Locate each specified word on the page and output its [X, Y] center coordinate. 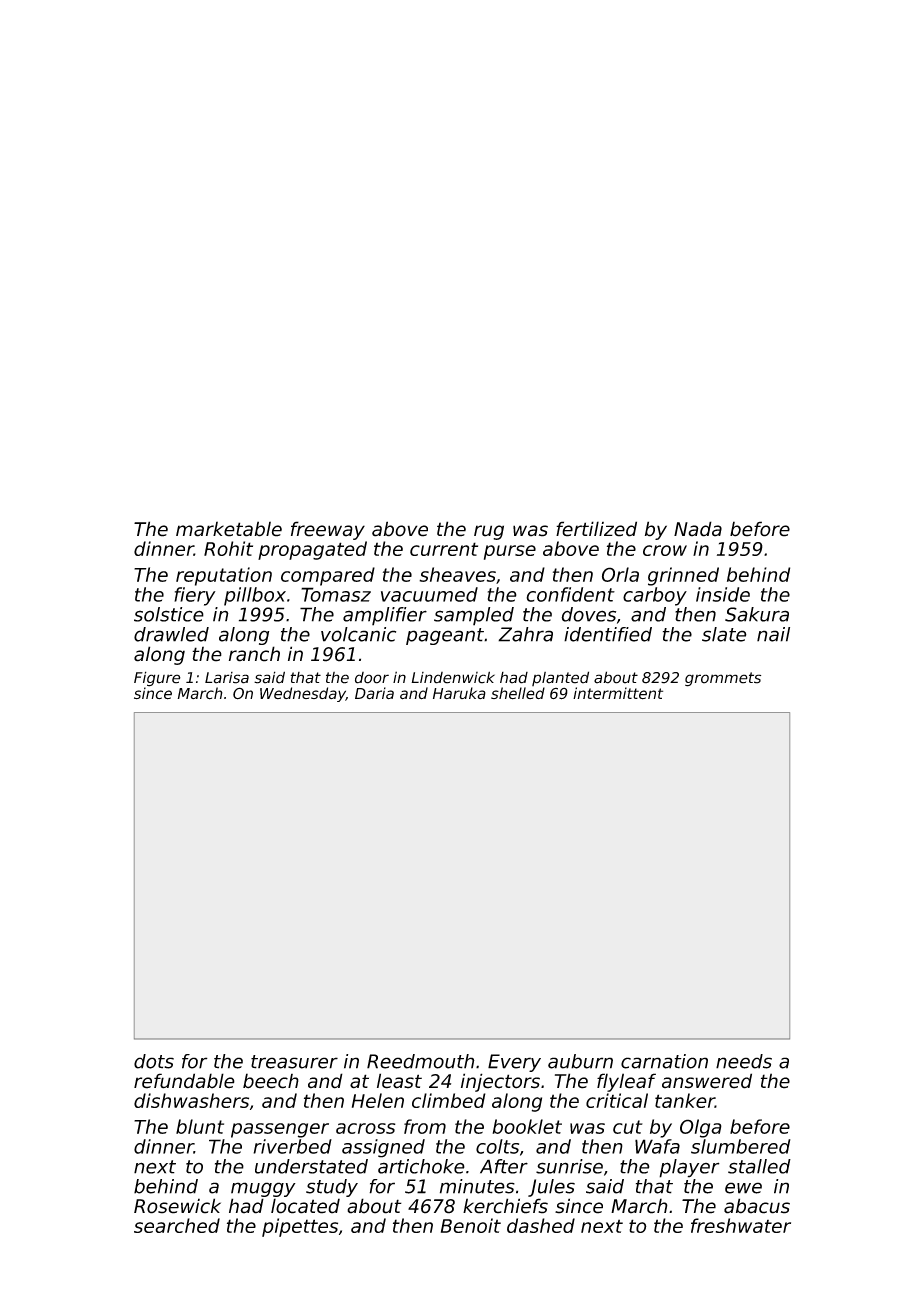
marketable [229, 529]
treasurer [294, 1062]
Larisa [227, 678]
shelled [518, 693]
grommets [723, 679]
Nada [698, 529]
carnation [664, 1061]
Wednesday [303, 694]
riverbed [292, 1146]
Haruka [459, 693]
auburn [580, 1061]
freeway [328, 530]
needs [744, 1061]
